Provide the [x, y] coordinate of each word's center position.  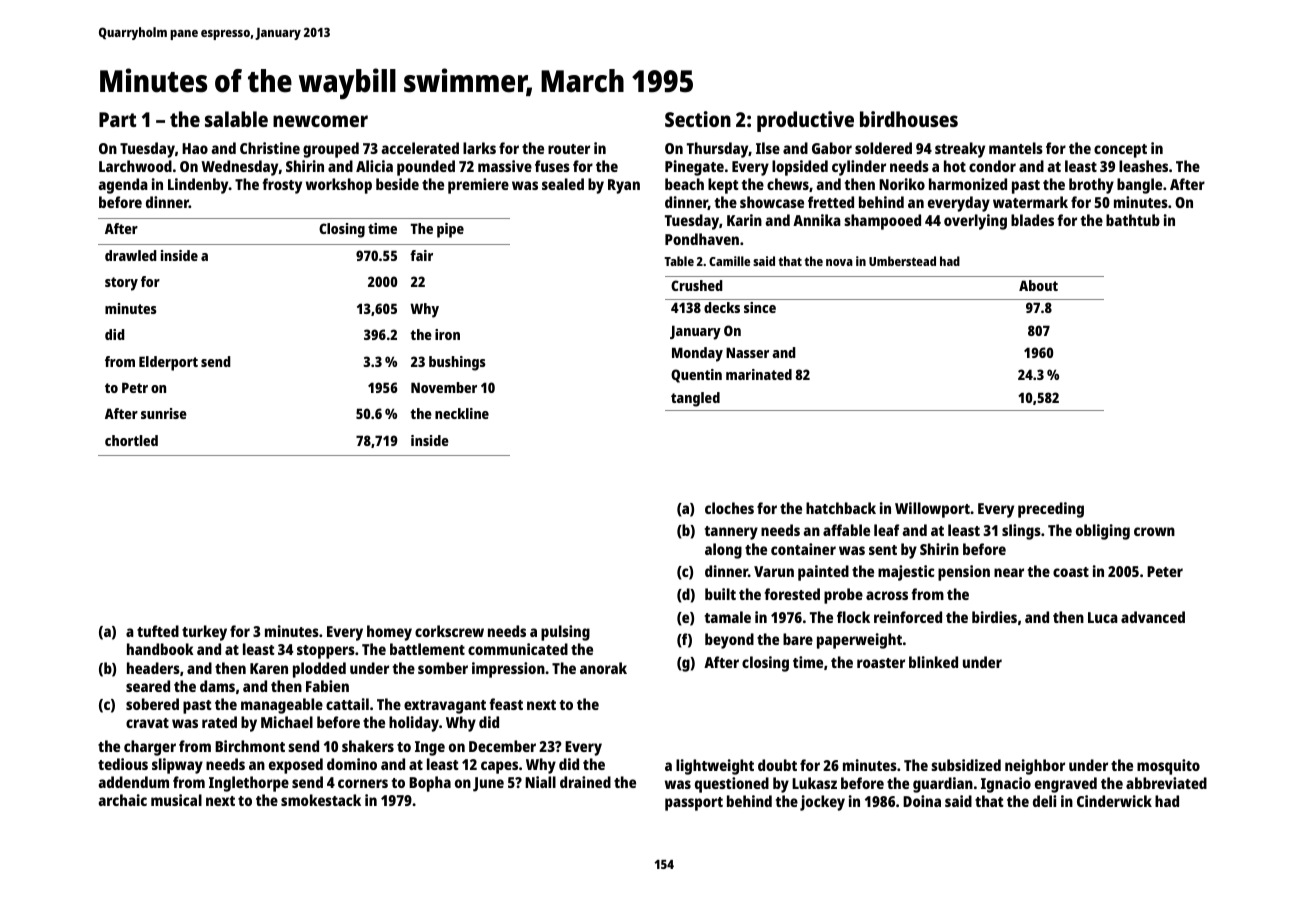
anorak [603, 668]
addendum [133, 782]
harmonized [968, 184]
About [1038, 285]
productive [805, 121]
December [502, 746]
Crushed [697, 285]
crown [1154, 531]
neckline [462, 413]
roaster [881, 663]
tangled [695, 399]
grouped [331, 150]
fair [421, 255]
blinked [933, 662]
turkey [204, 633]
